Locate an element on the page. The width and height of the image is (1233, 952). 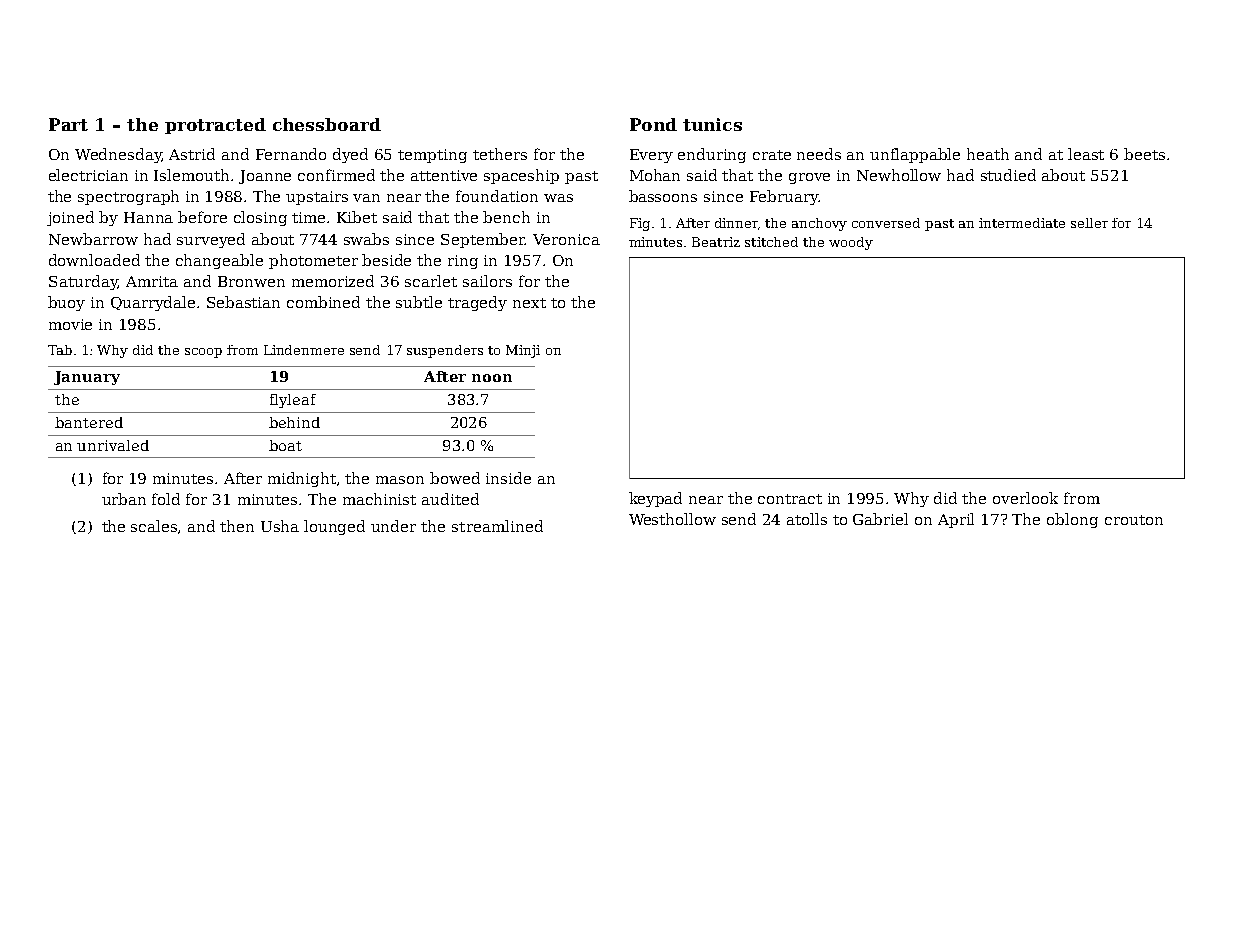
beets is located at coordinates (1144, 154).
